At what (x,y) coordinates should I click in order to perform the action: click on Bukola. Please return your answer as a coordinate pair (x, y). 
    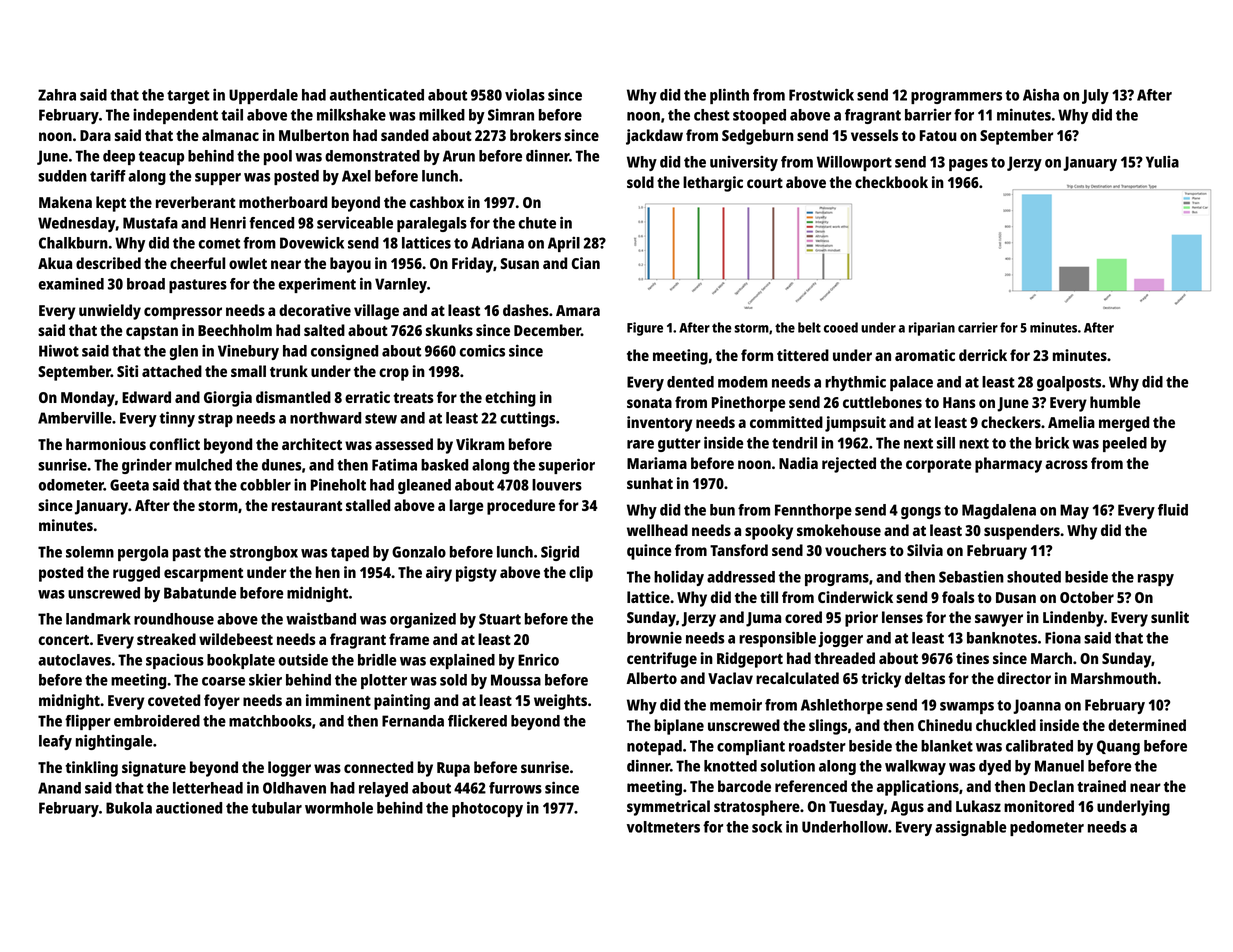
    Looking at the image, I should click on (129, 808).
